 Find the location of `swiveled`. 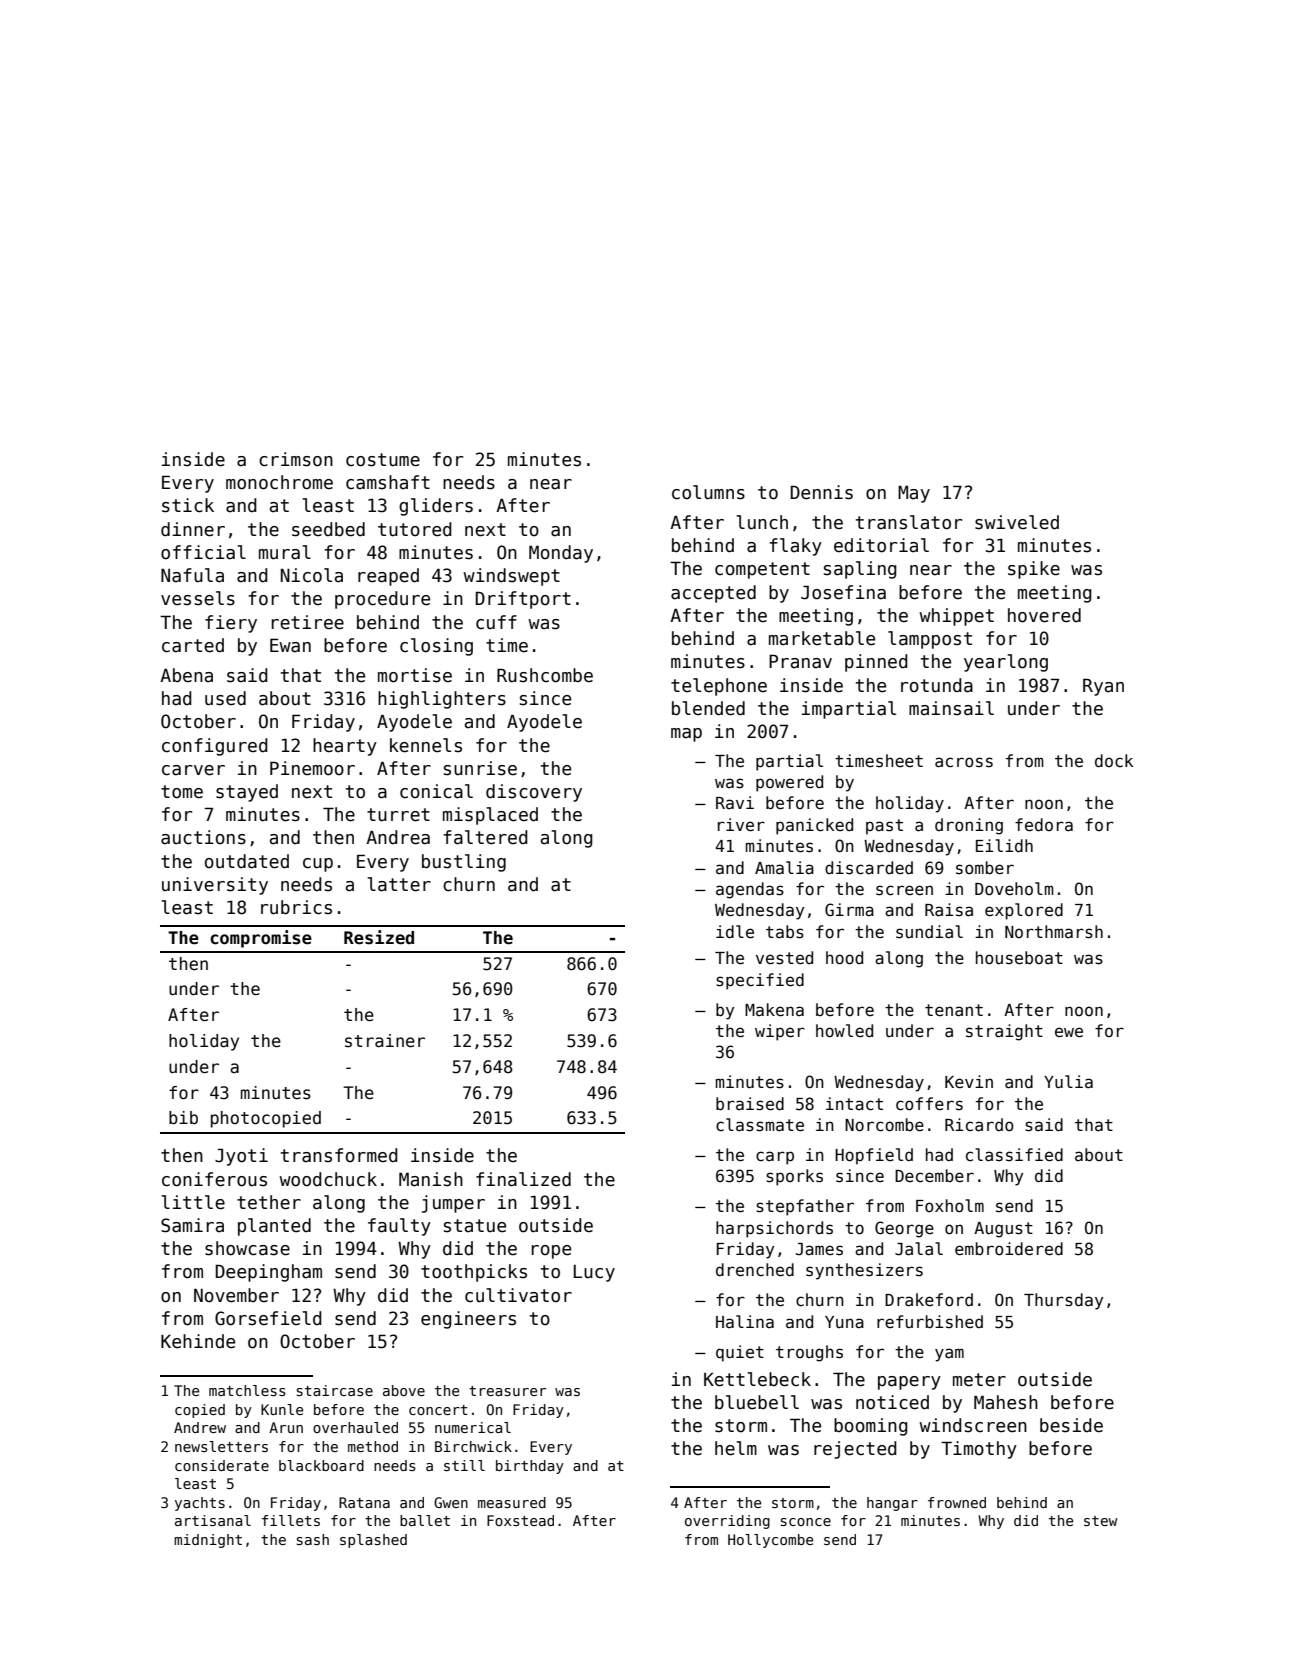

swiveled is located at coordinates (1017, 522).
